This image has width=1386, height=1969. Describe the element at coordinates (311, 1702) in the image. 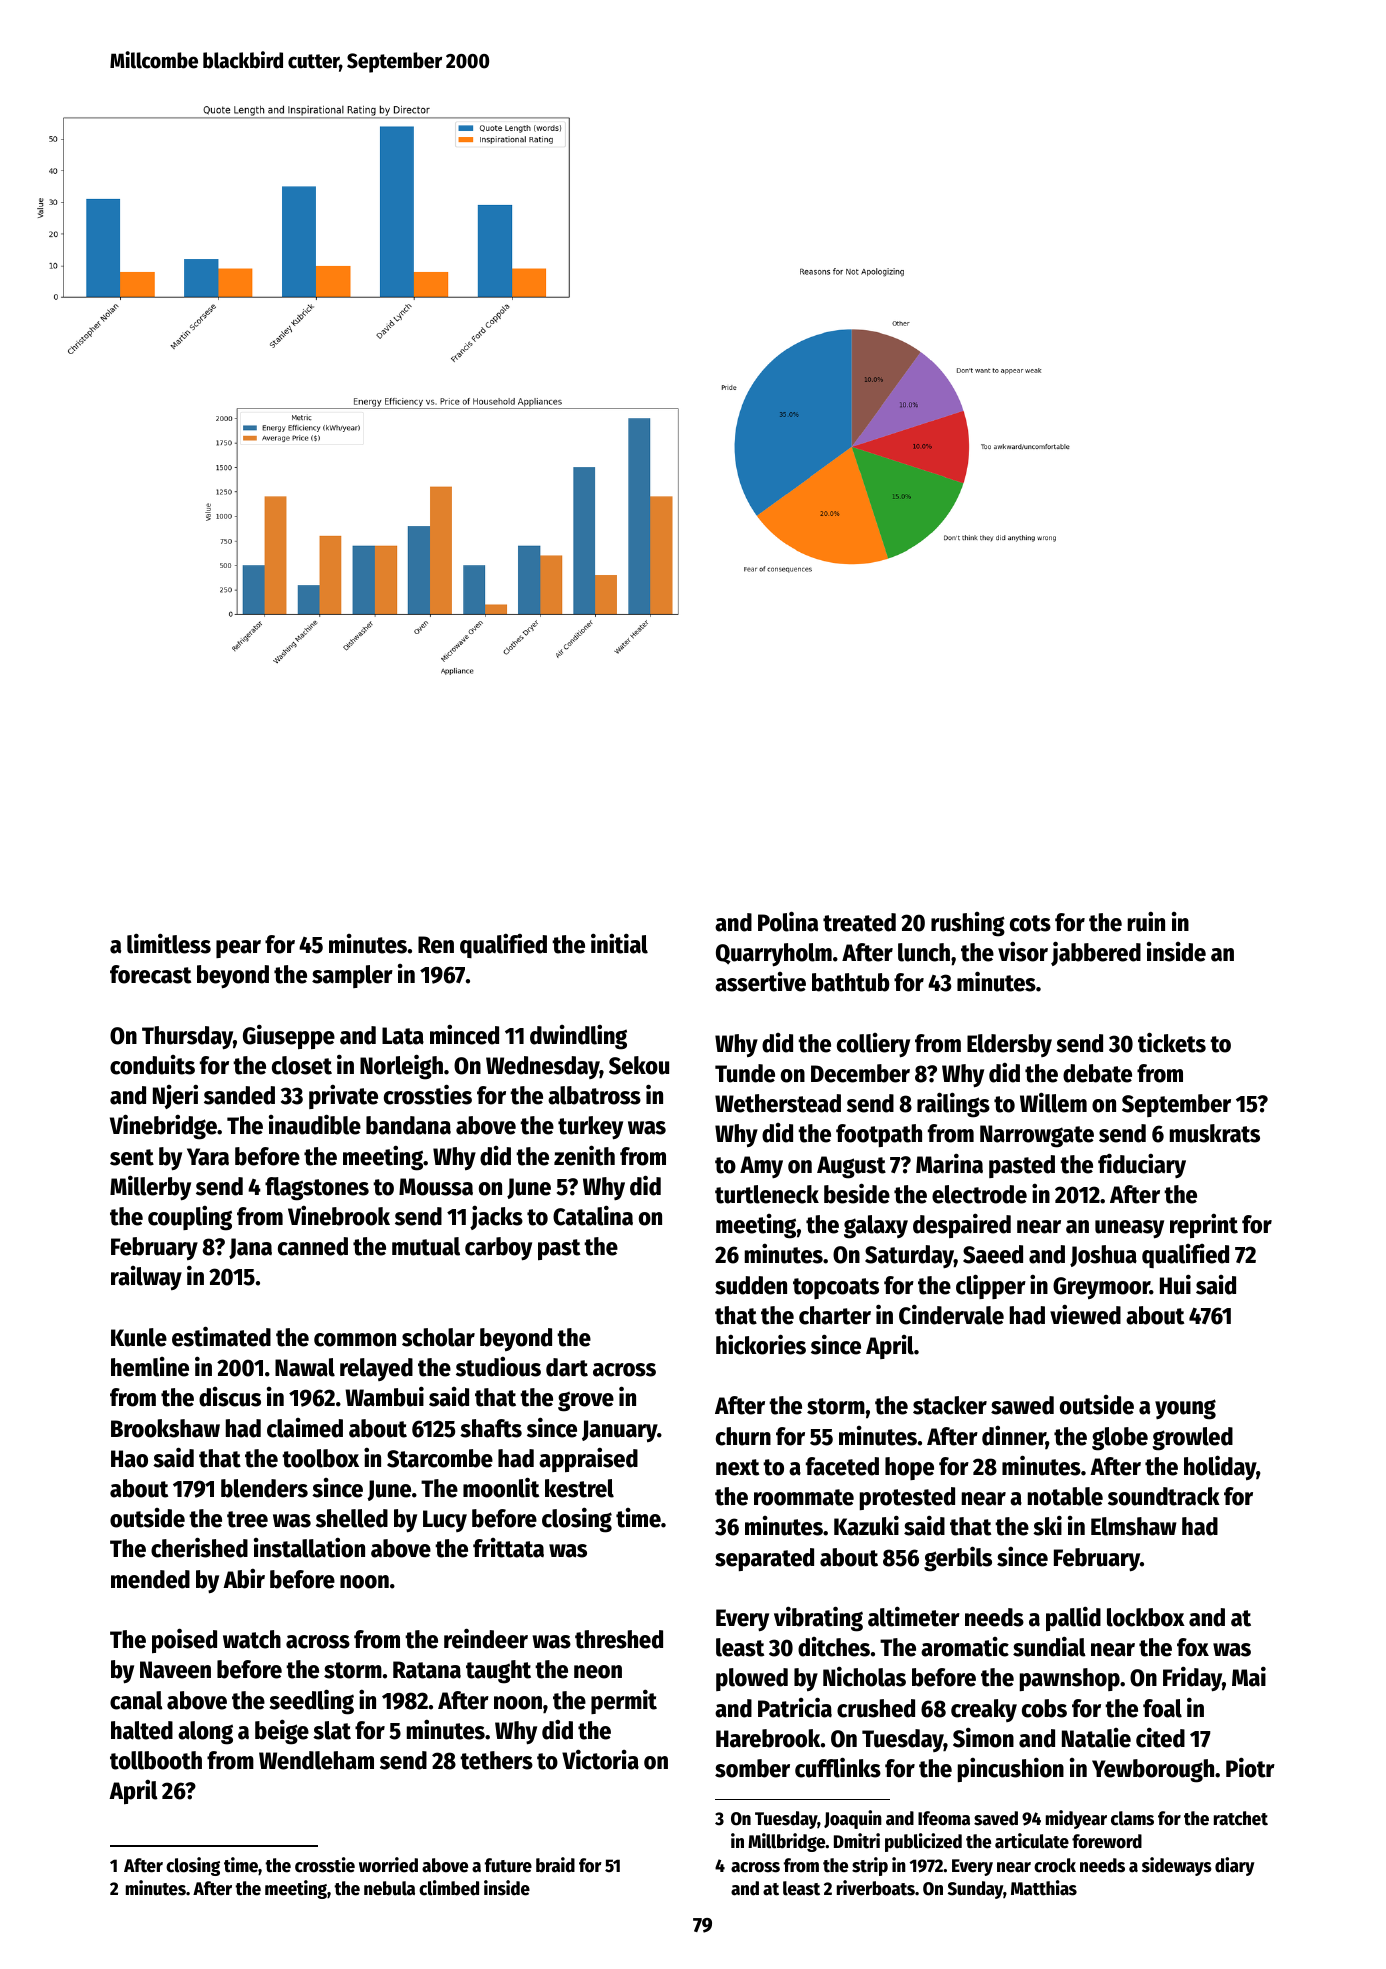

I see `seedling` at that location.
